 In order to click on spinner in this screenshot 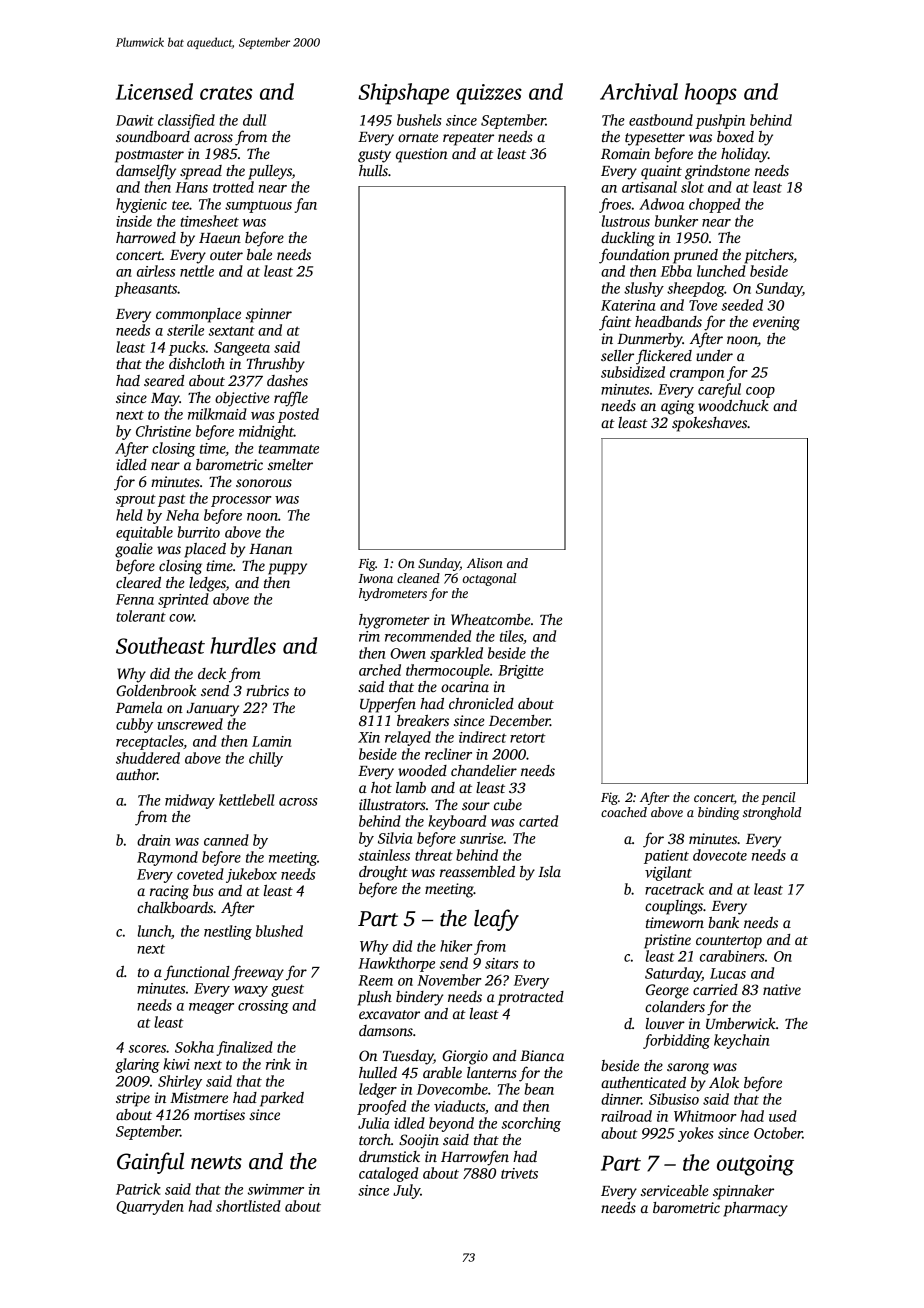, I will do `click(269, 315)`.
